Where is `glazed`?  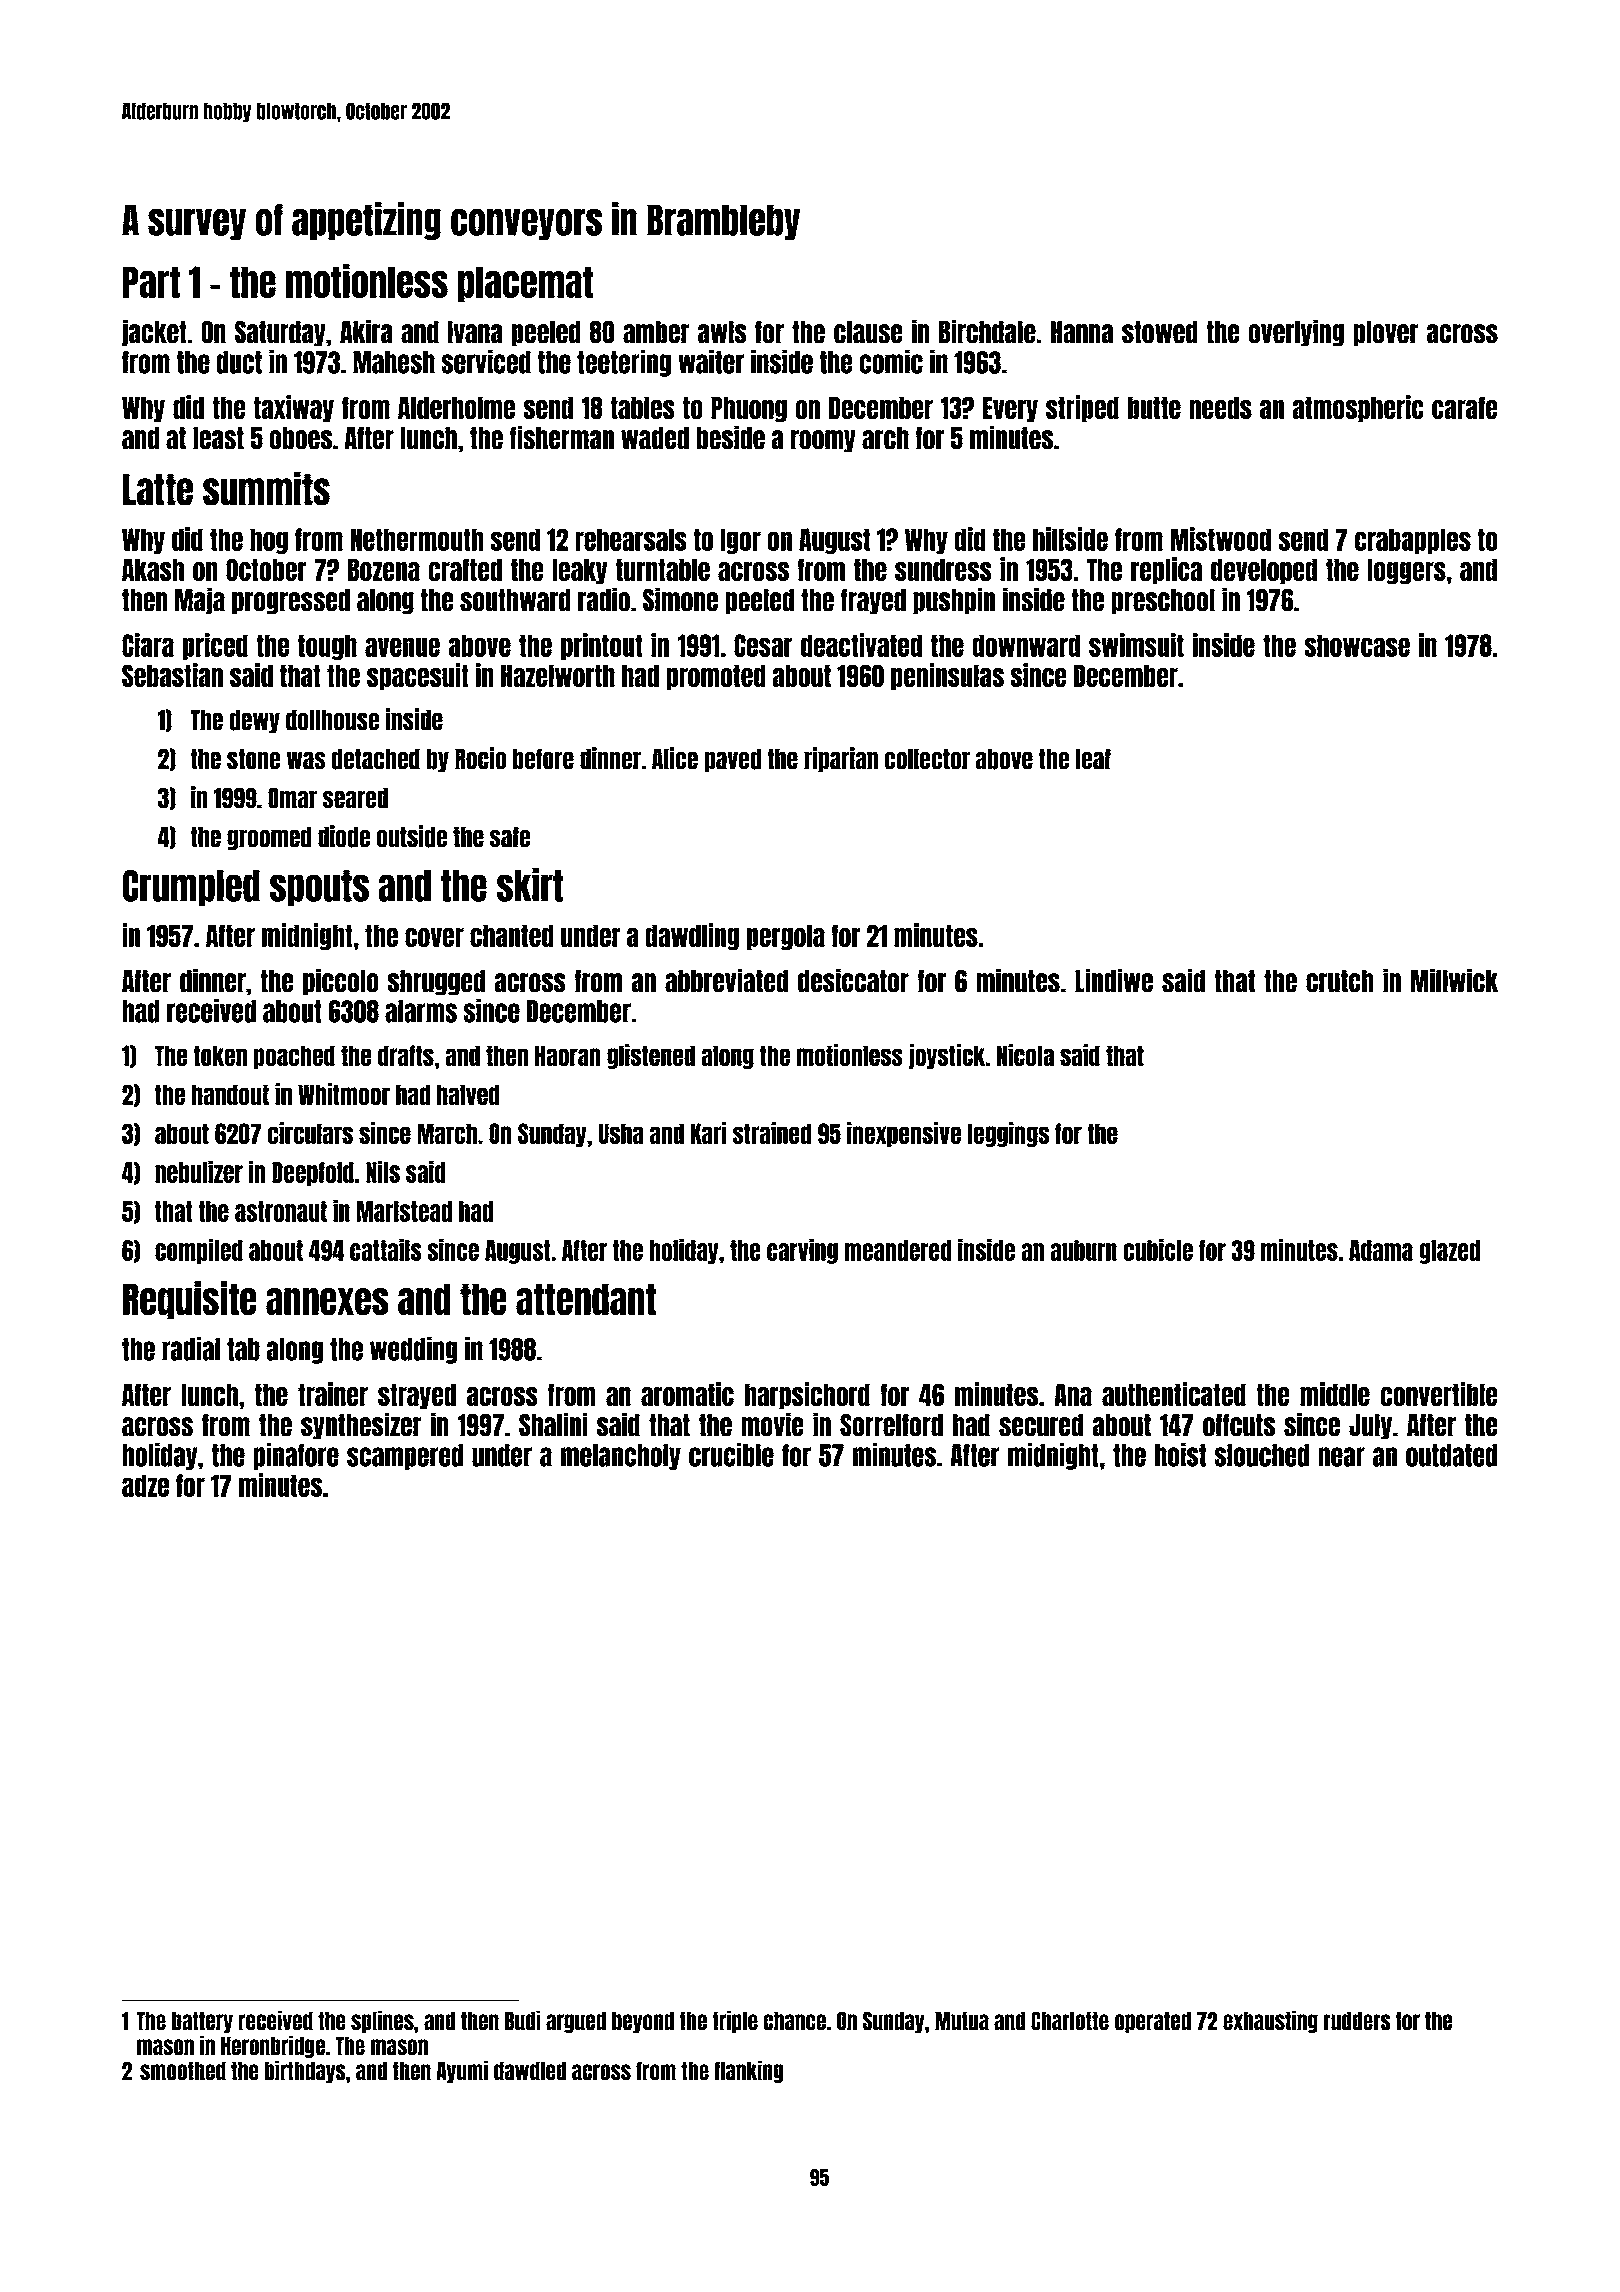
glazed is located at coordinates (1449, 1252).
